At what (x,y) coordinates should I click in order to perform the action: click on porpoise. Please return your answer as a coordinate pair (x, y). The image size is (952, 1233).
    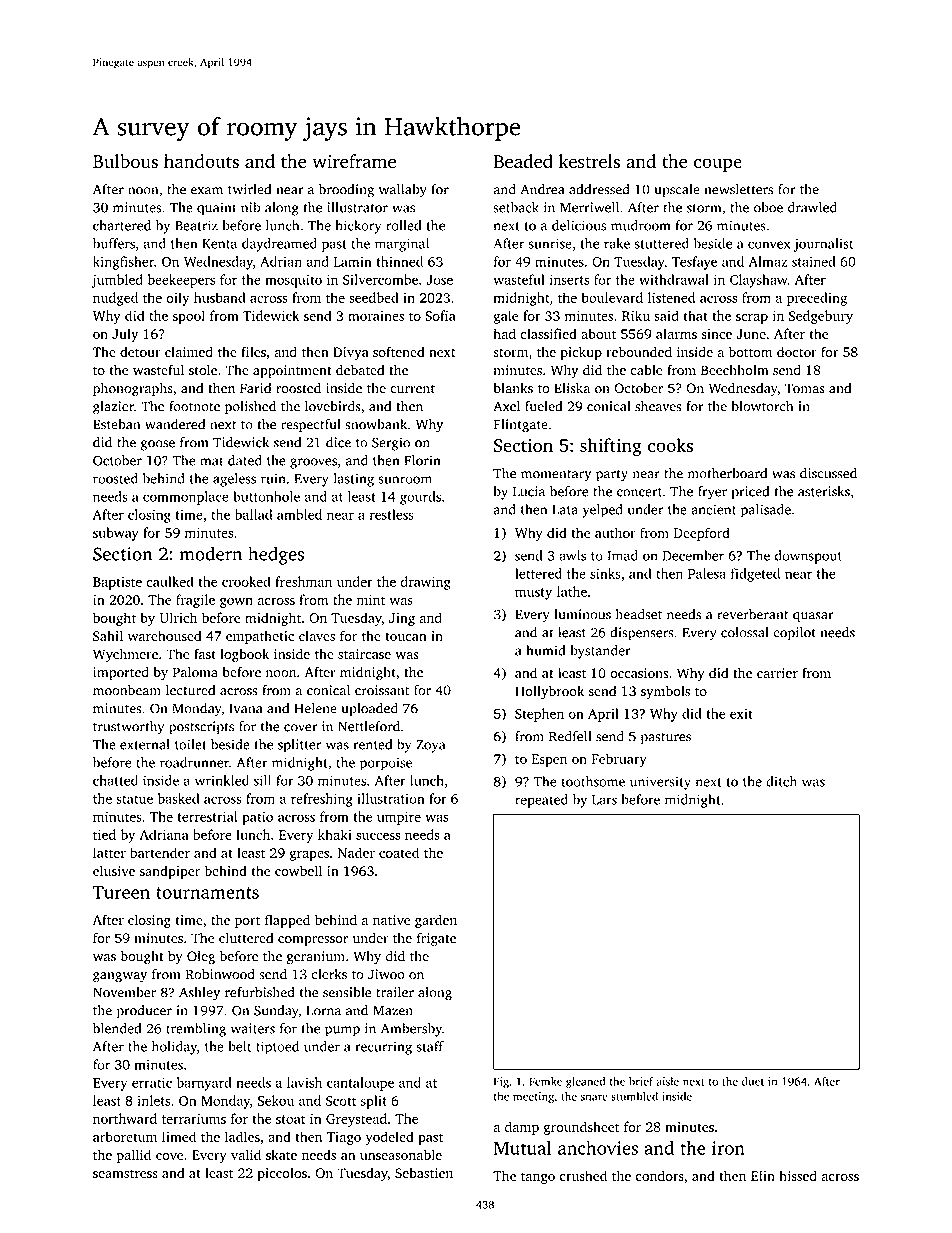
    Looking at the image, I should click on (386, 764).
